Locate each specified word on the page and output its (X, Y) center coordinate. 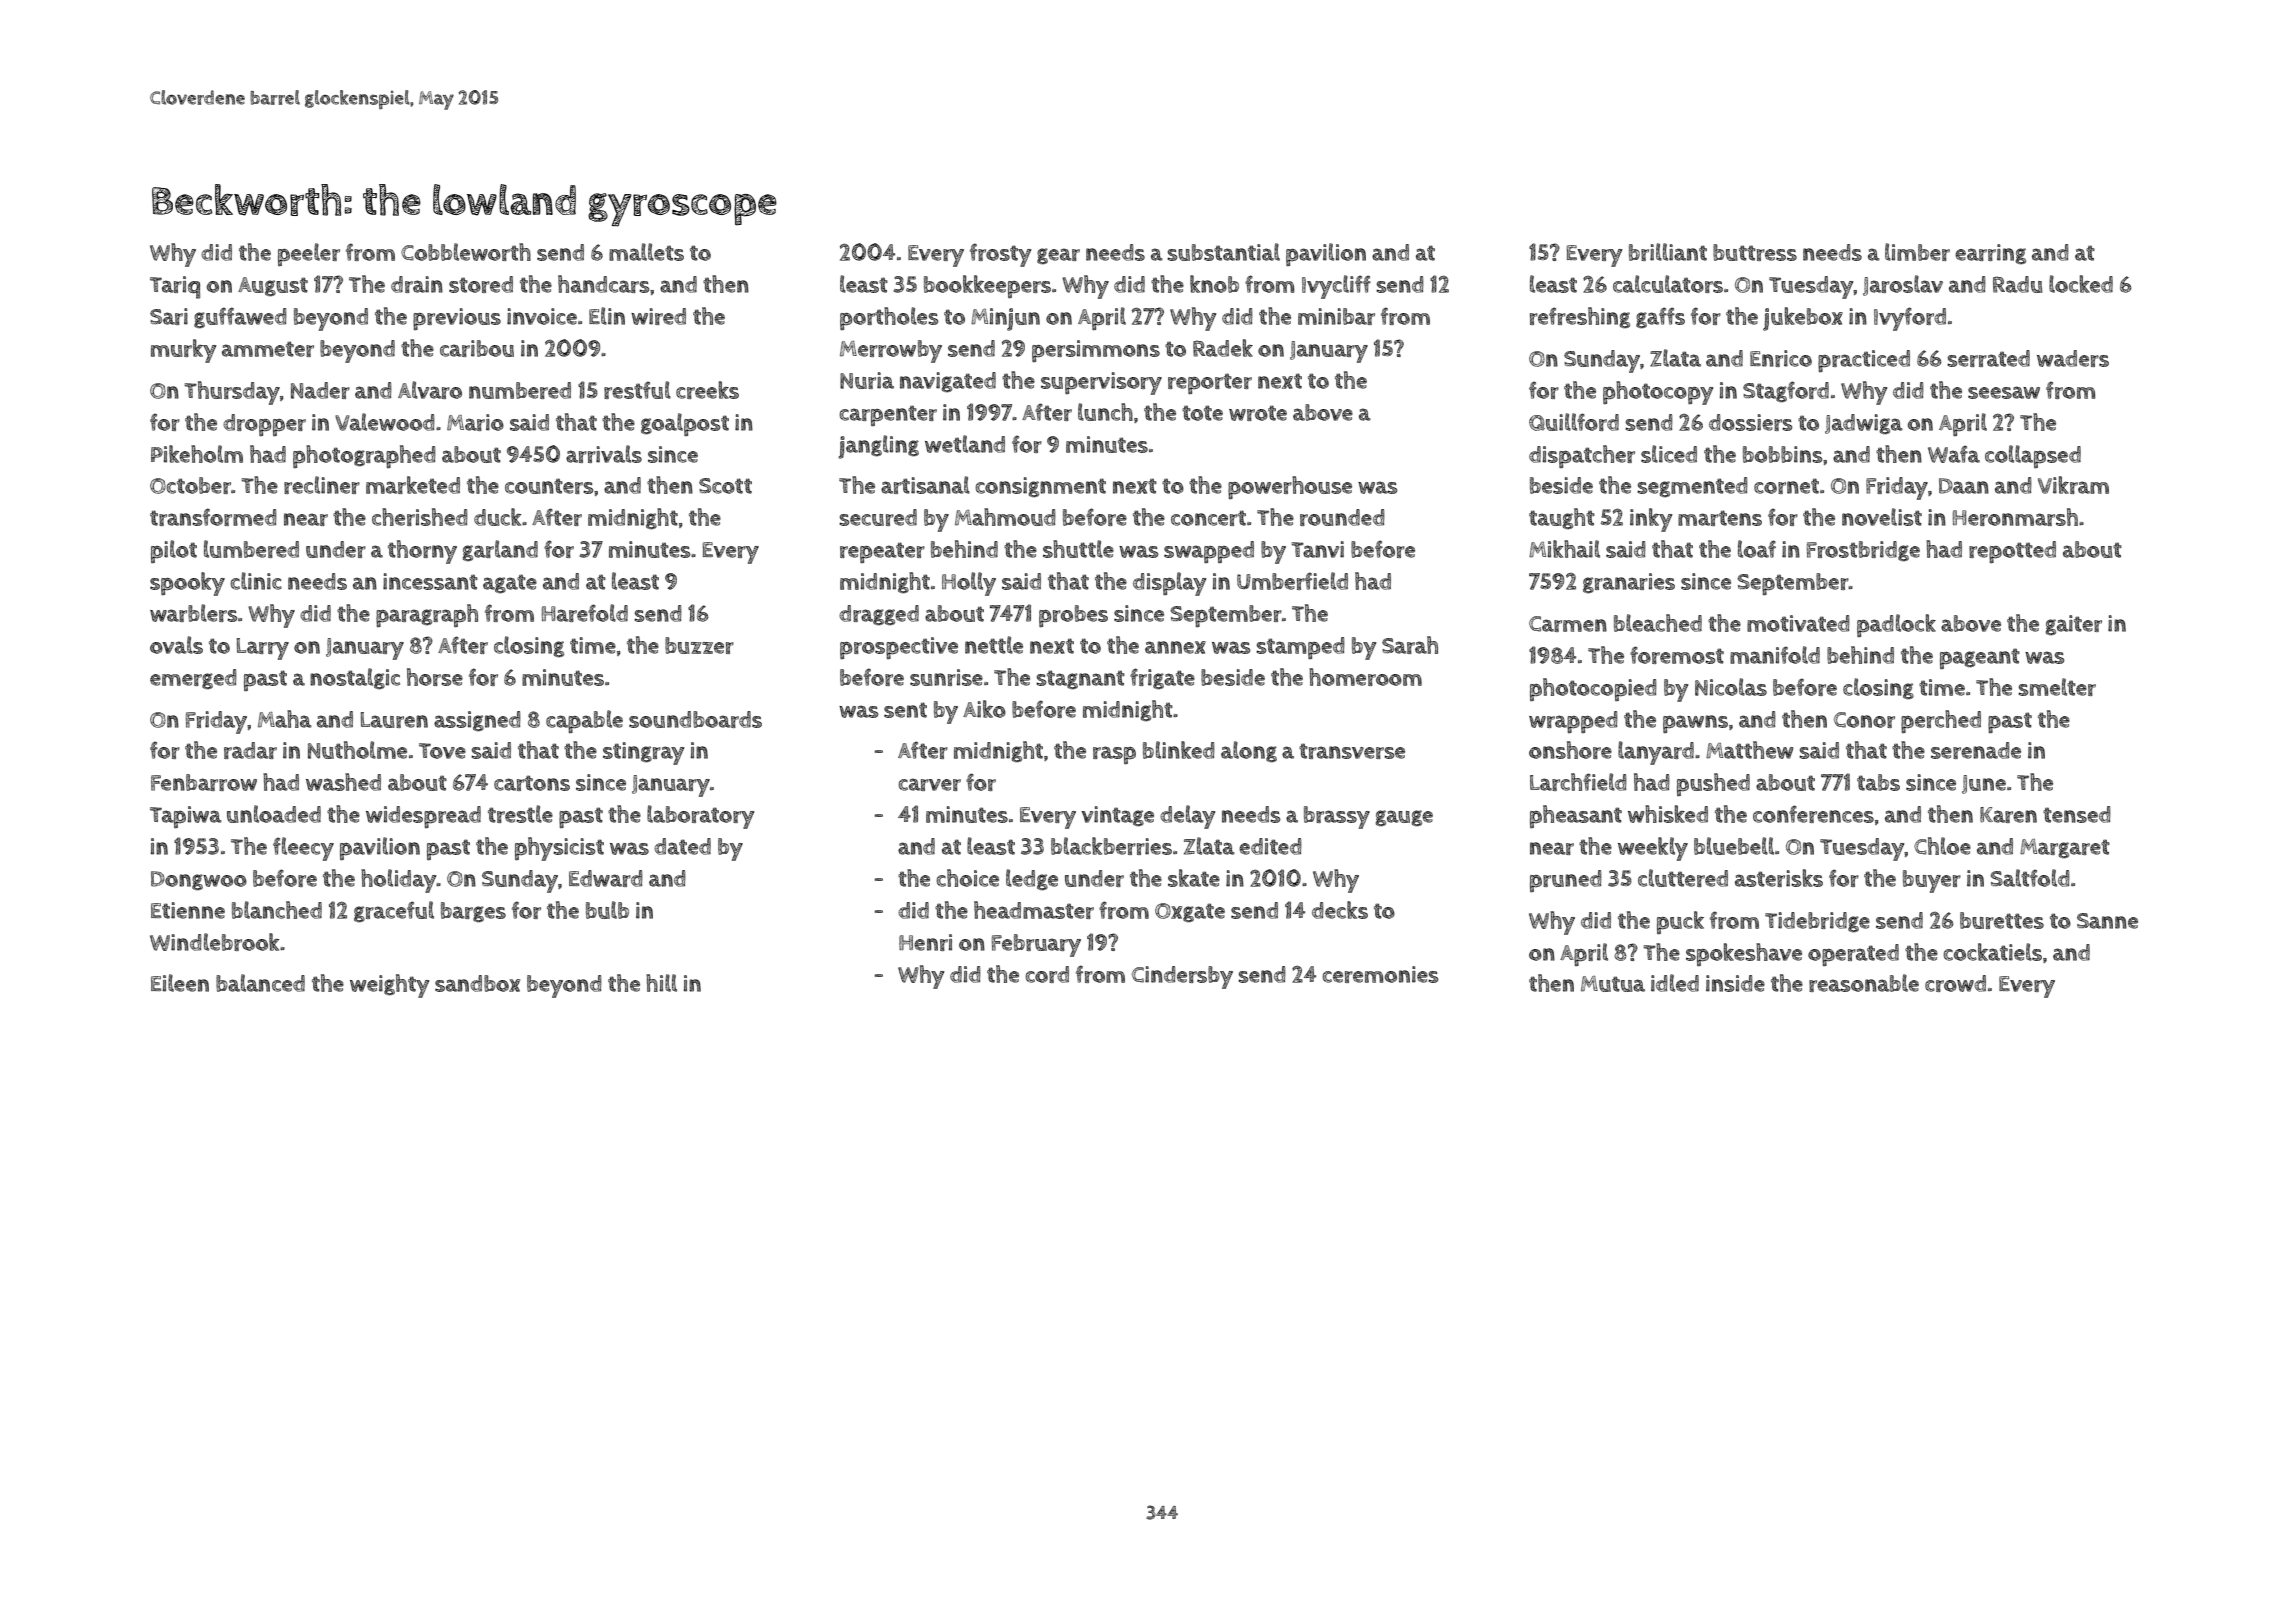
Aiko (984, 709)
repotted (2012, 552)
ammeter (268, 349)
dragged (879, 615)
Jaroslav (1903, 285)
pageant (1980, 659)
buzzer (699, 645)
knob (1214, 284)
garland (500, 550)
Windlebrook (215, 942)
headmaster (1034, 910)
